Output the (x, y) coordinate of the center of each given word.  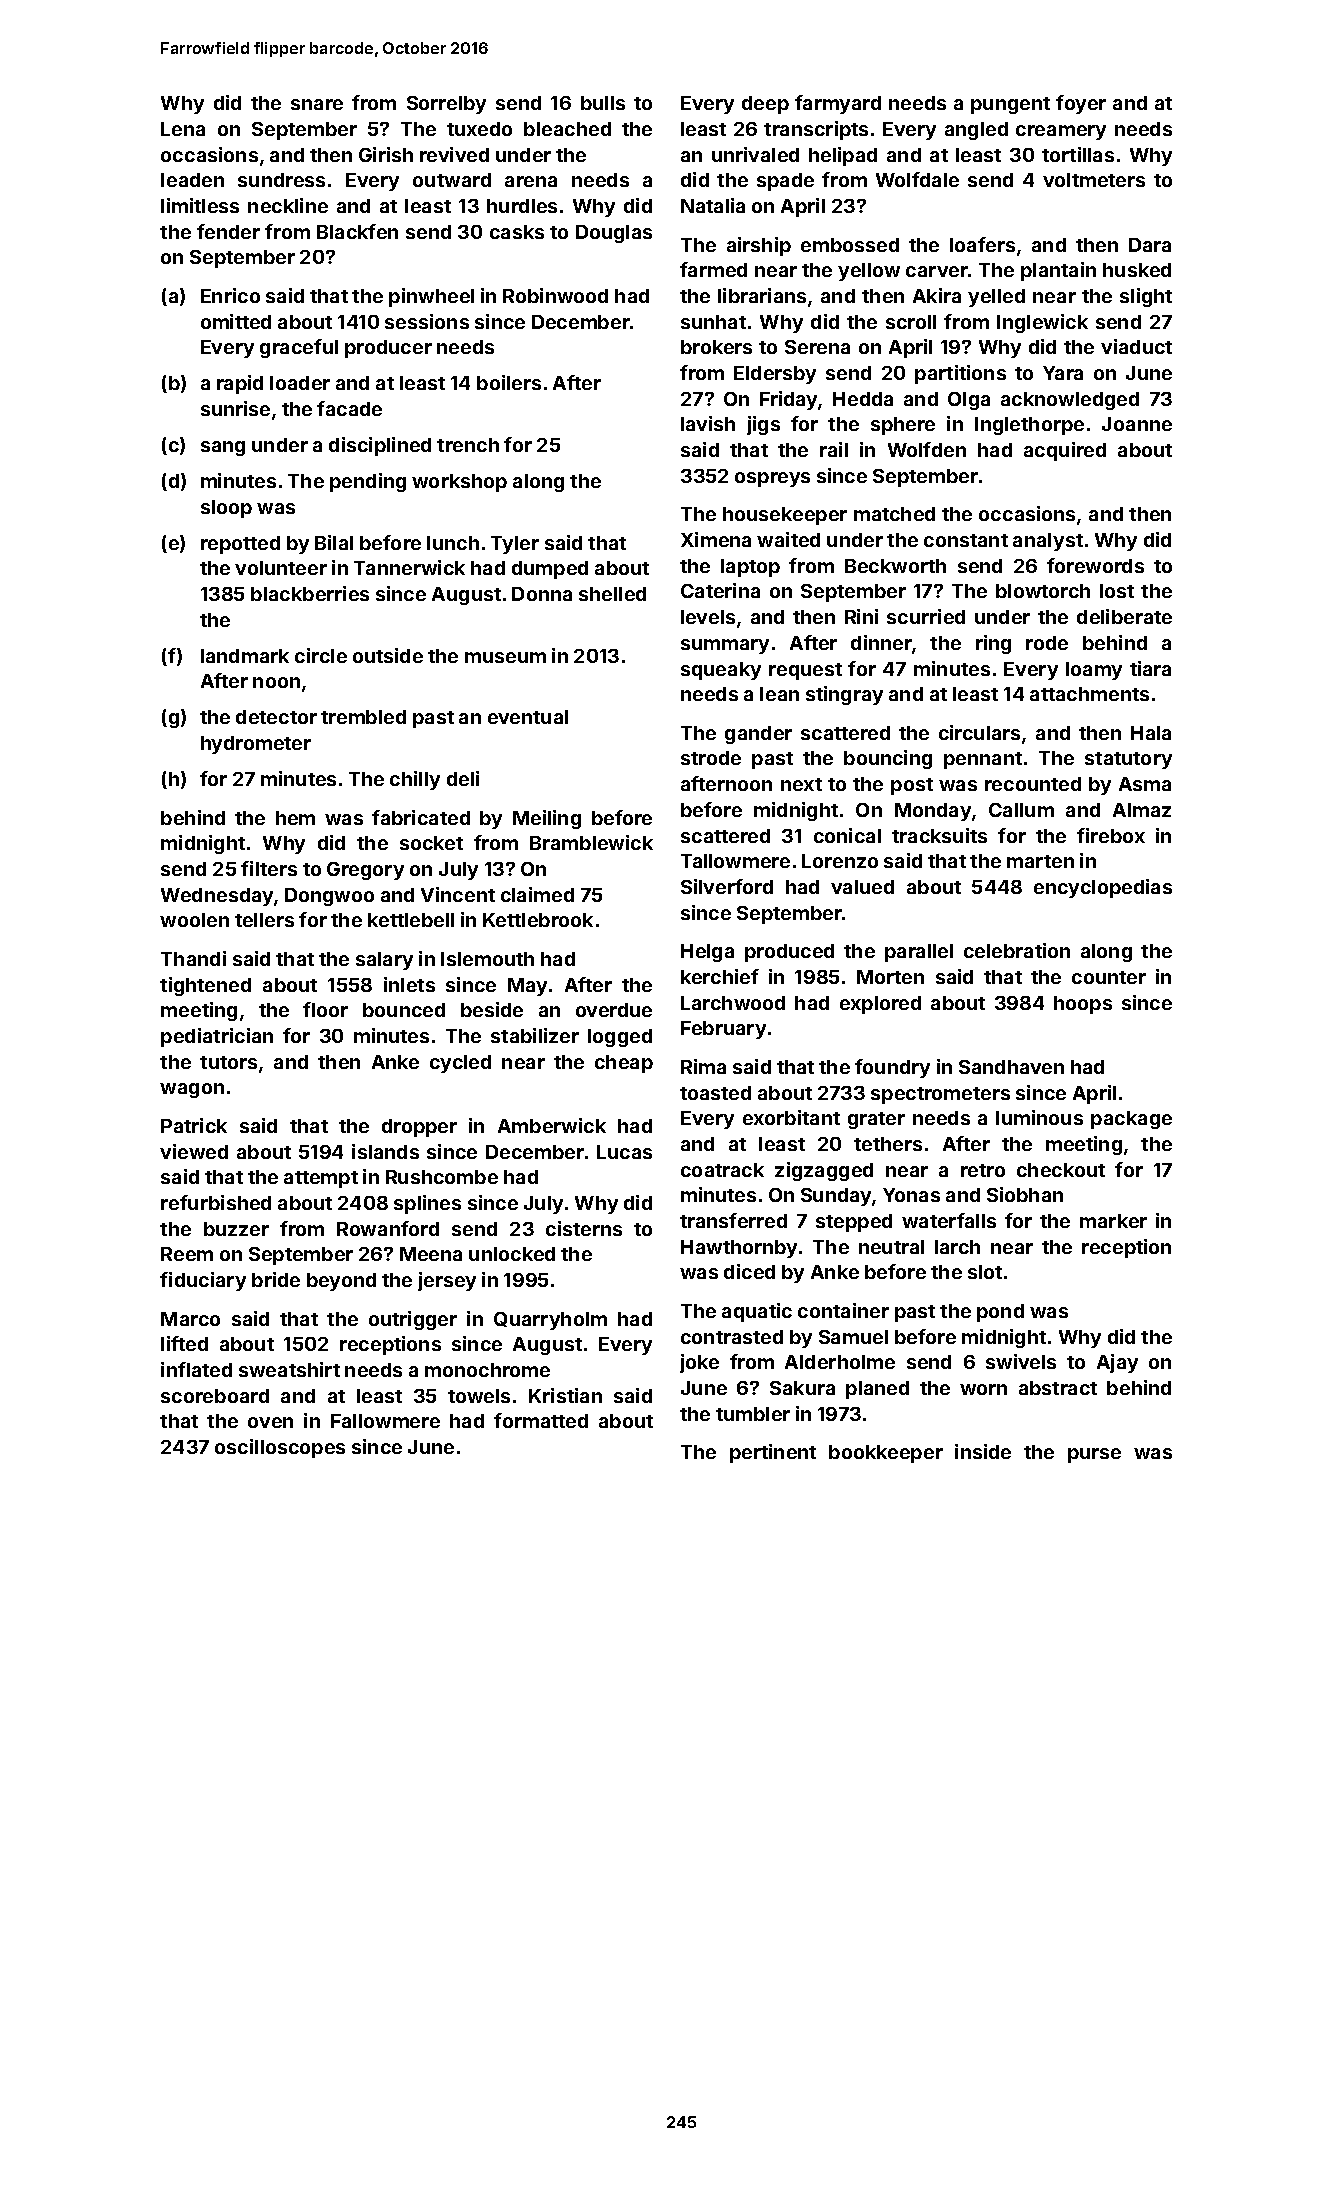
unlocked (512, 1254)
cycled (460, 1064)
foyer (1081, 104)
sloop (226, 509)
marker (1113, 1221)
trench (468, 445)
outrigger (413, 1320)
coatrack (722, 1170)
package (1131, 1120)
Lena (183, 129)
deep (765, 105)
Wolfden (927, 449)
